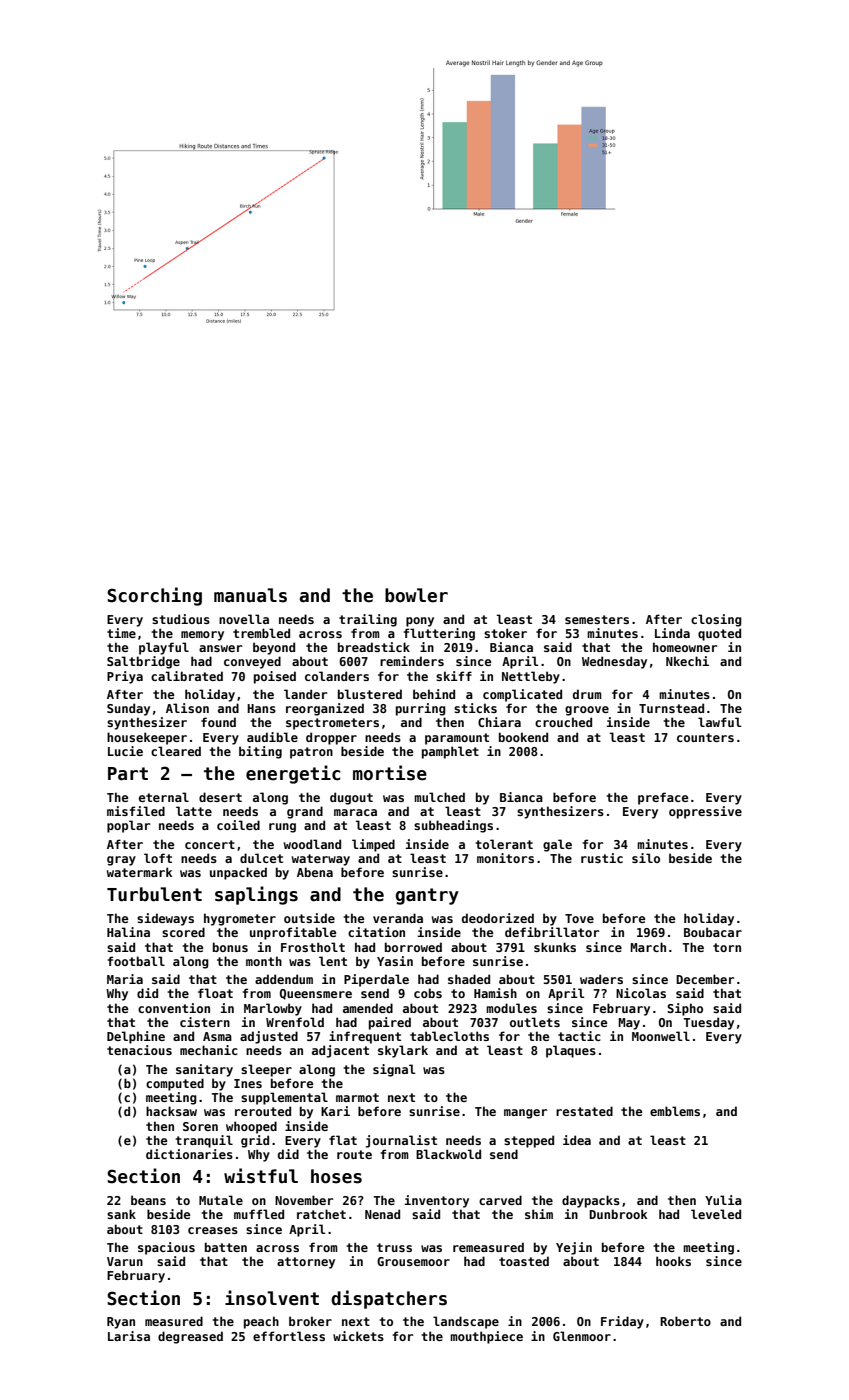 The height and width of the screenshot is (1400, 849). What do you see at coordinates (685, 1009) in the screenshot?
I see `Sipho` at bounding box center [685, 1009].
